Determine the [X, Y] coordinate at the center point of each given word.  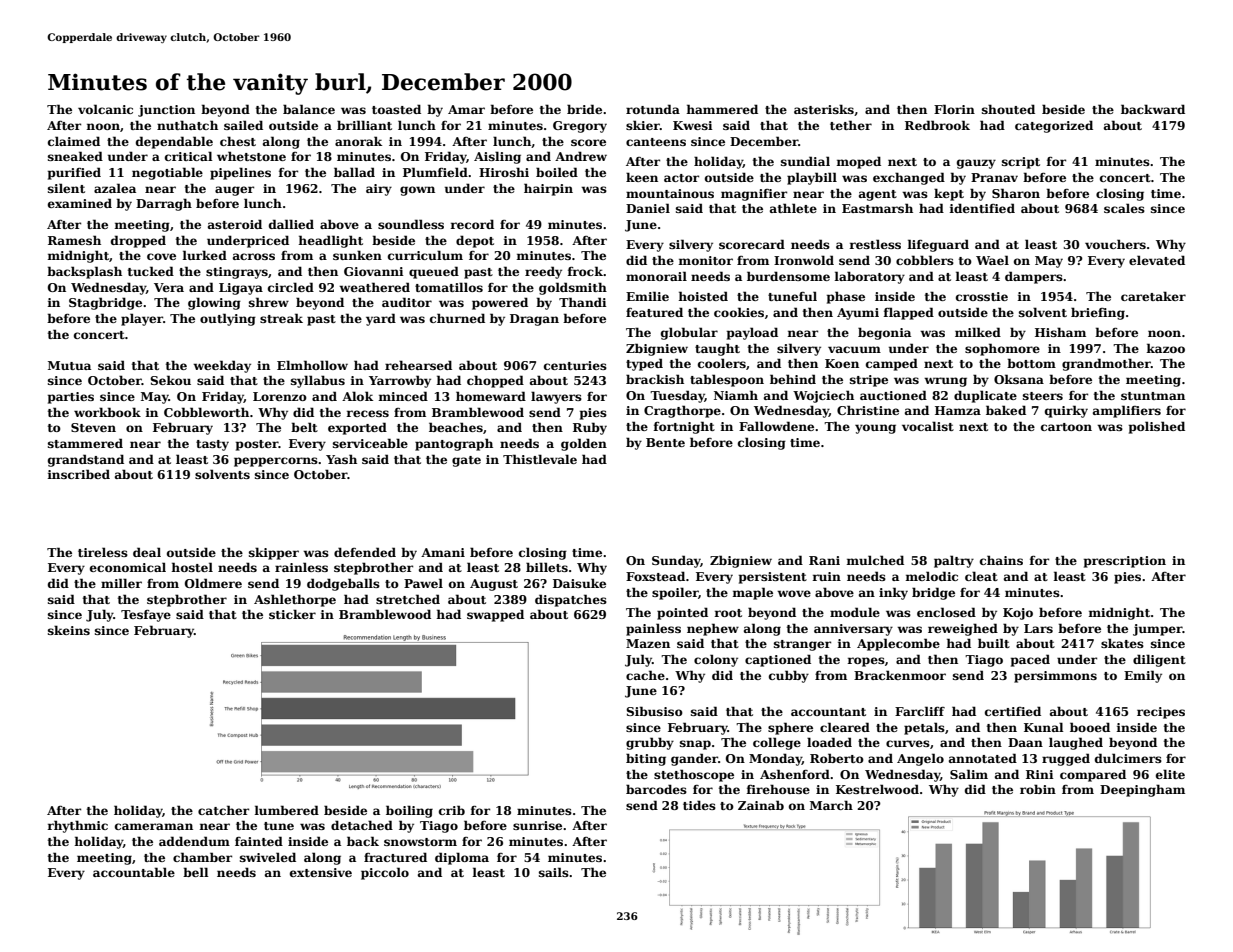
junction [166, 111]
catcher [223, 810]
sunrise [537, 825]
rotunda [653, 109]
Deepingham [1142, 790]
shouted [1008, 109]
